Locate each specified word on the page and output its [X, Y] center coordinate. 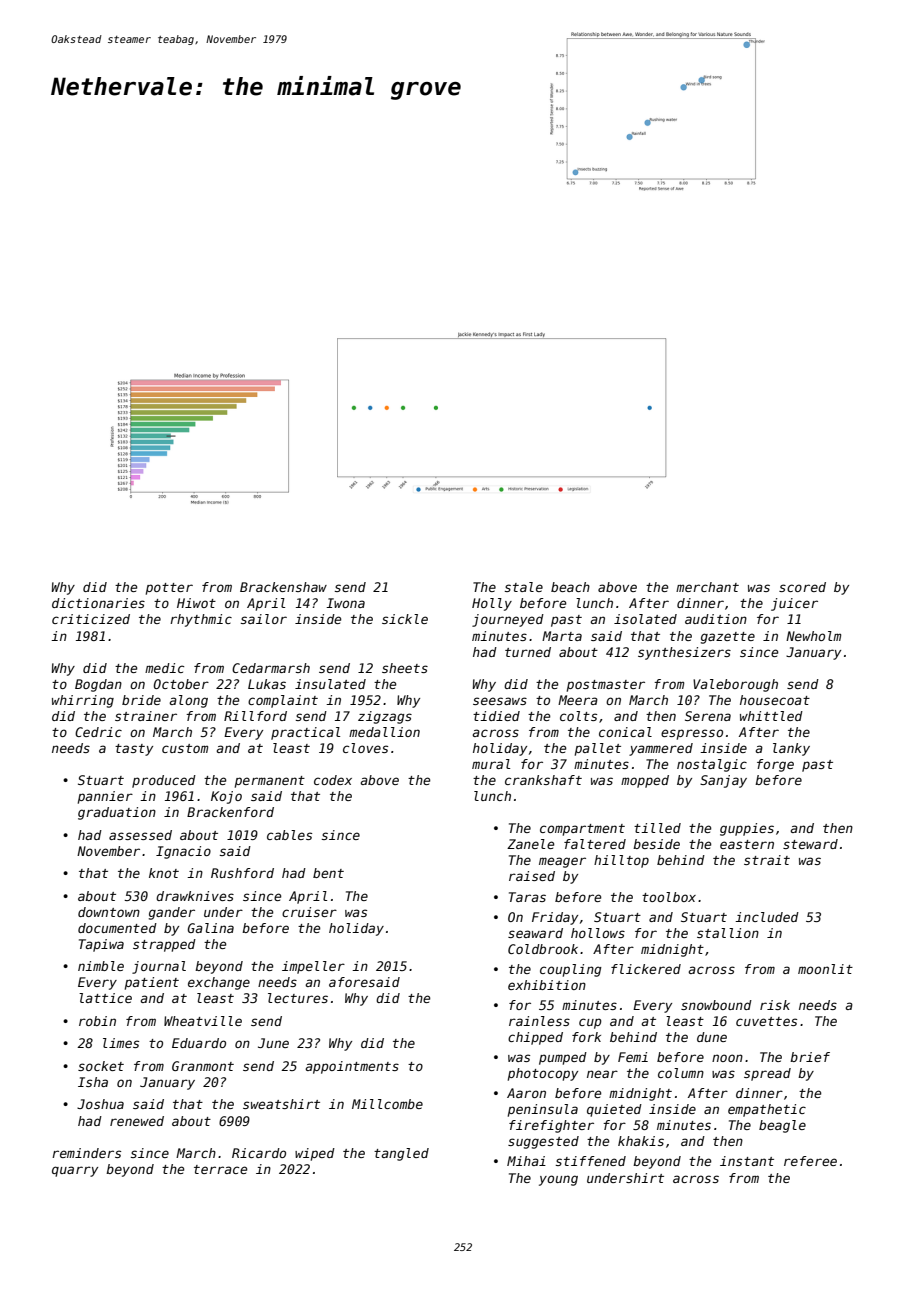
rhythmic [201, 620]
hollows [598, 933]
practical [305, 733]
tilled [657, 828]
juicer [794, 604]
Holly [492, 604]
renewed [137, 1121]
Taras [527, 897]
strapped [164, 945]
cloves [365, 748]
